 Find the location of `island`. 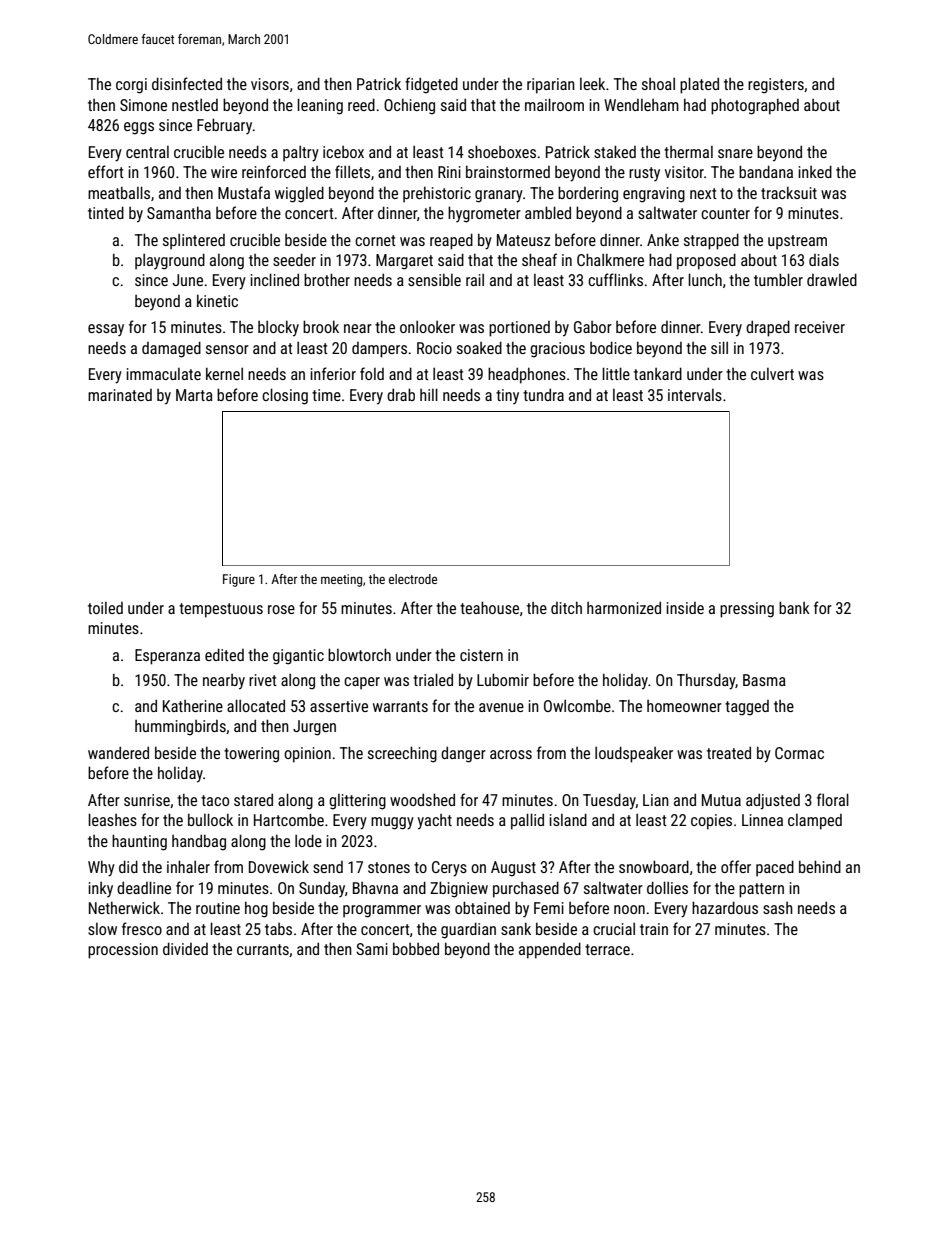

island is located at coordinates (568, 819).
